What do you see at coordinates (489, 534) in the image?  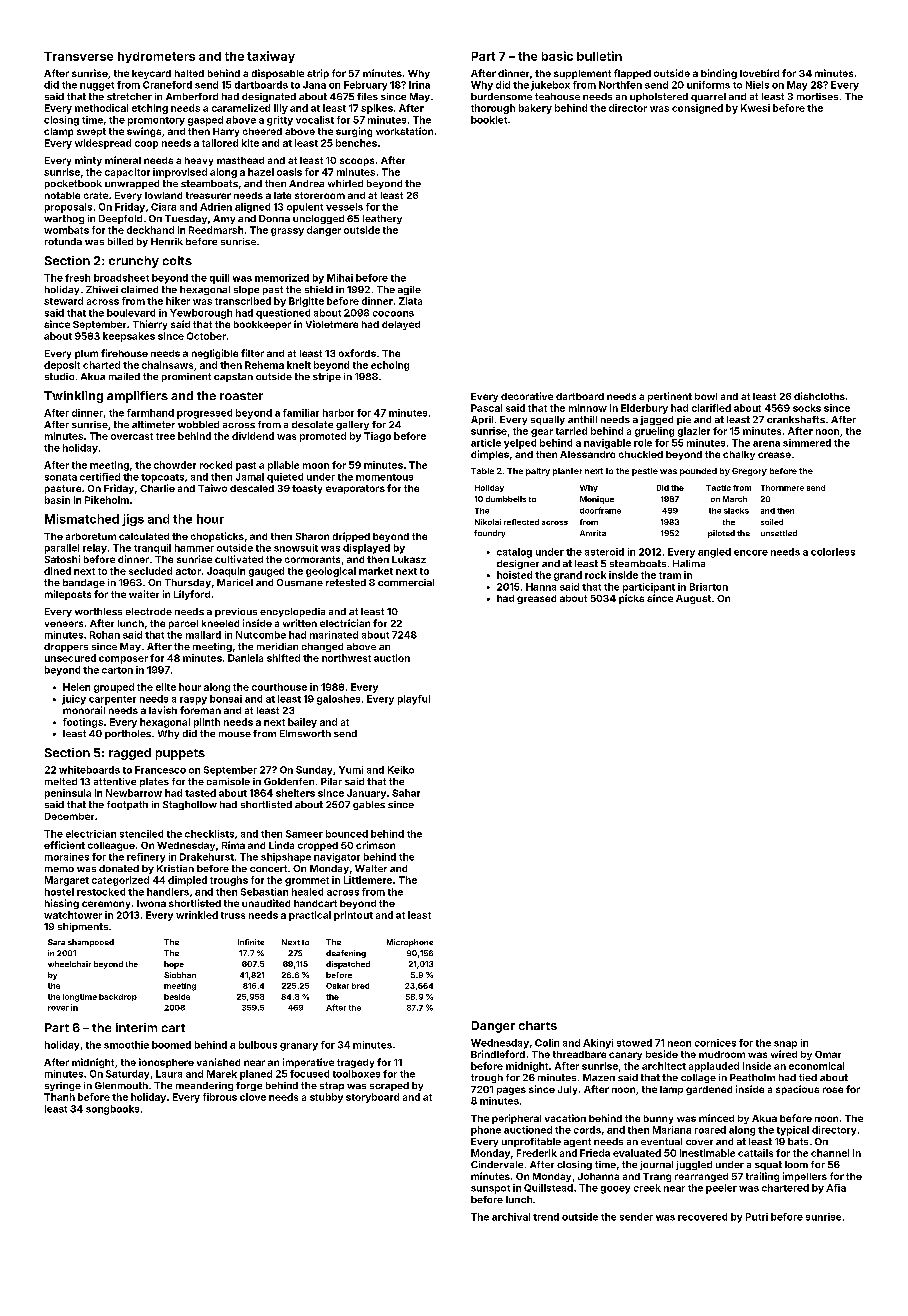 I see `foundry` at bounding box center [489, 534].
